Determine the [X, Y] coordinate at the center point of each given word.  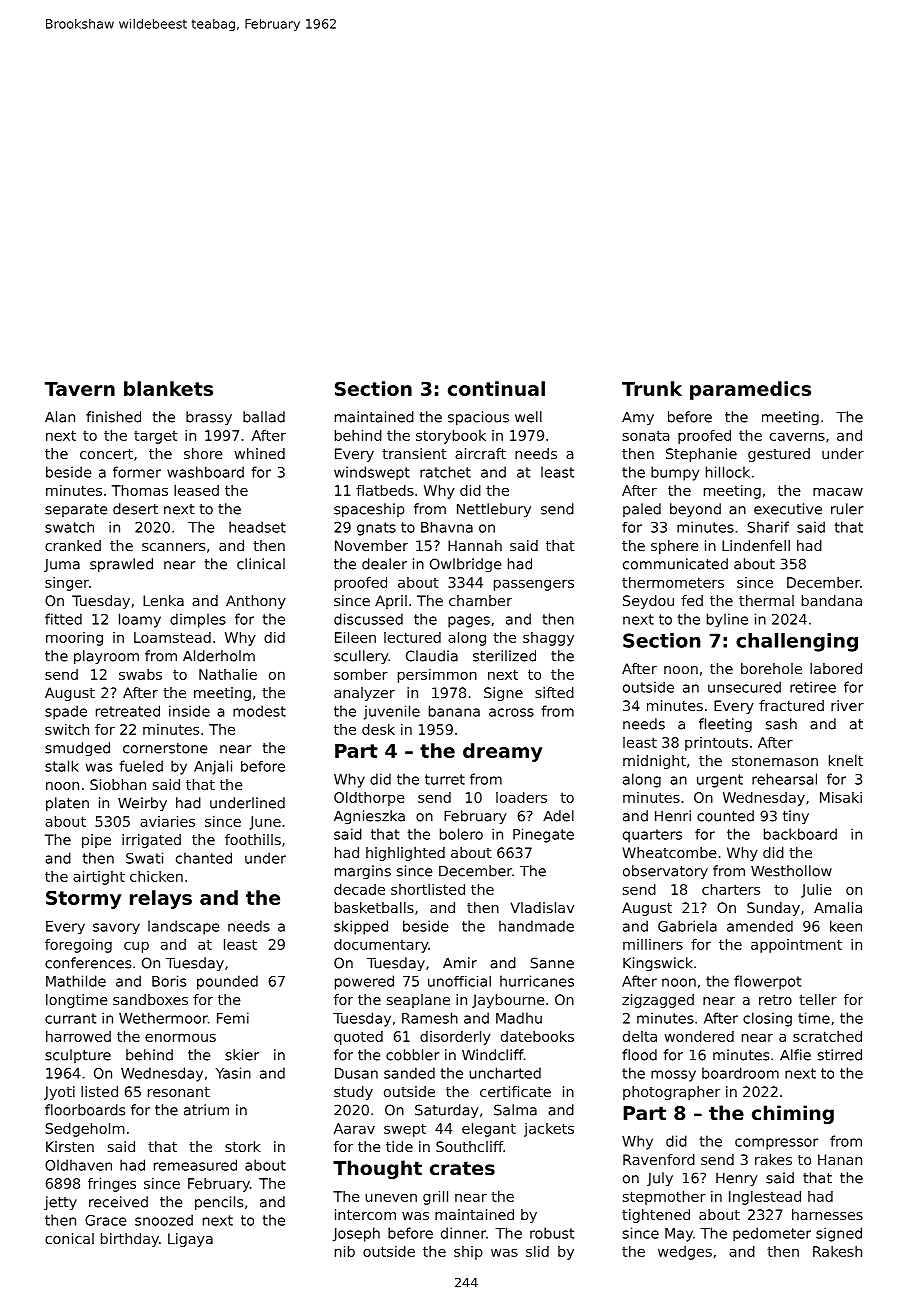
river [847, 705]
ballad [264, 417]
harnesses [827, 1214]
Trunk [652, 388]
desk [378, 729]
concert [106, 454]
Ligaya [190, 1240]
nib [345, 1251]
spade [66, 712]
